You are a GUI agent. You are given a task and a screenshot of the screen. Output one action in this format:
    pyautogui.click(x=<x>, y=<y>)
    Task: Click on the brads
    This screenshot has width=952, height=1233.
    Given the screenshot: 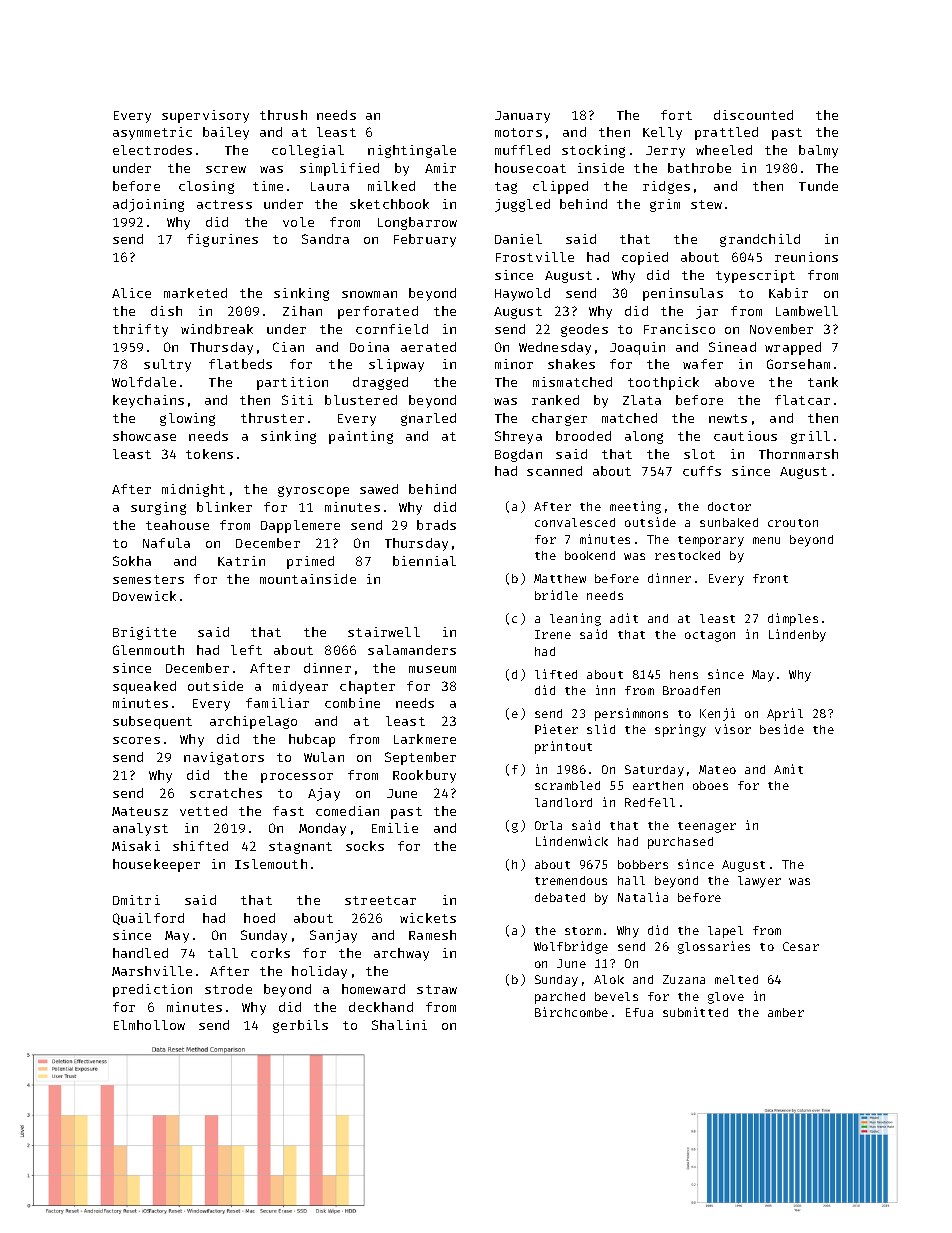 What is the action you would take?
    pyautogui.click(x=436, y=525)
